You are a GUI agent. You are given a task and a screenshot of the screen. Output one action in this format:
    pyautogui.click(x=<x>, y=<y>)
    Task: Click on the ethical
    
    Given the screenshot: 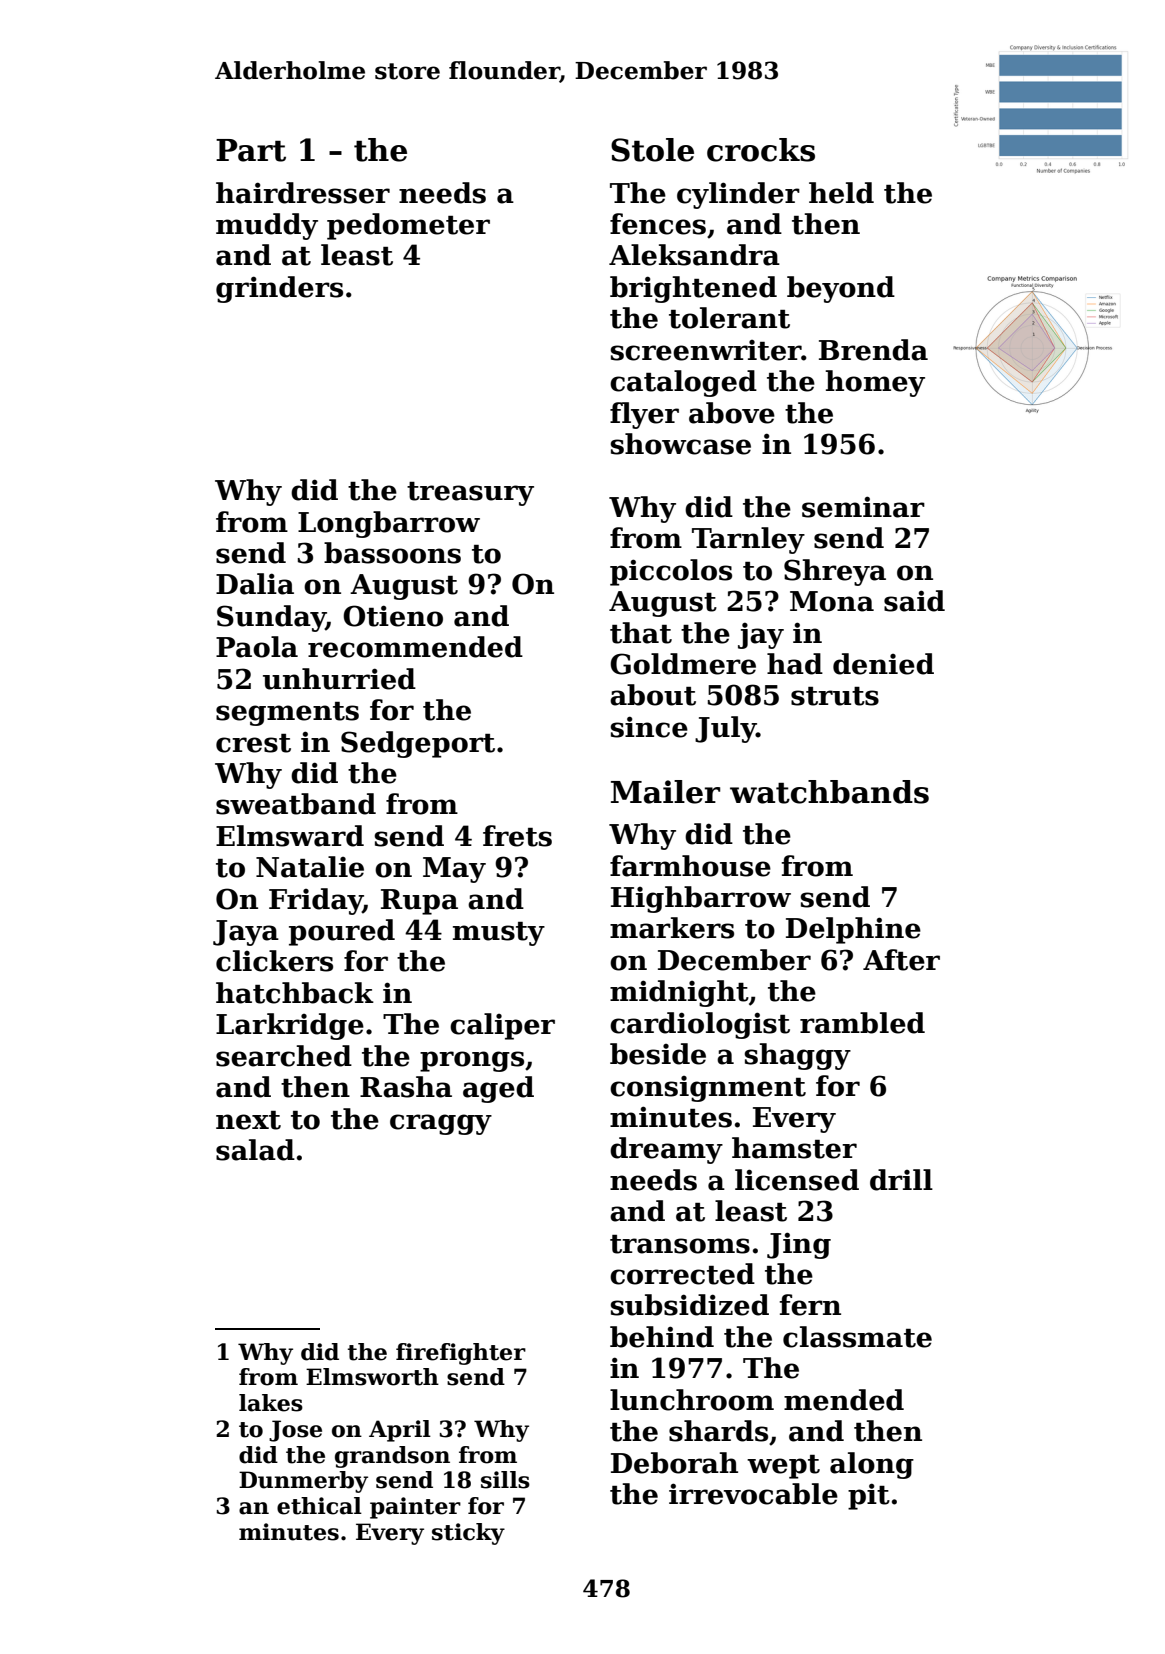 What is the action you would take?
    pyautogui.click(x=319, y=1506)
